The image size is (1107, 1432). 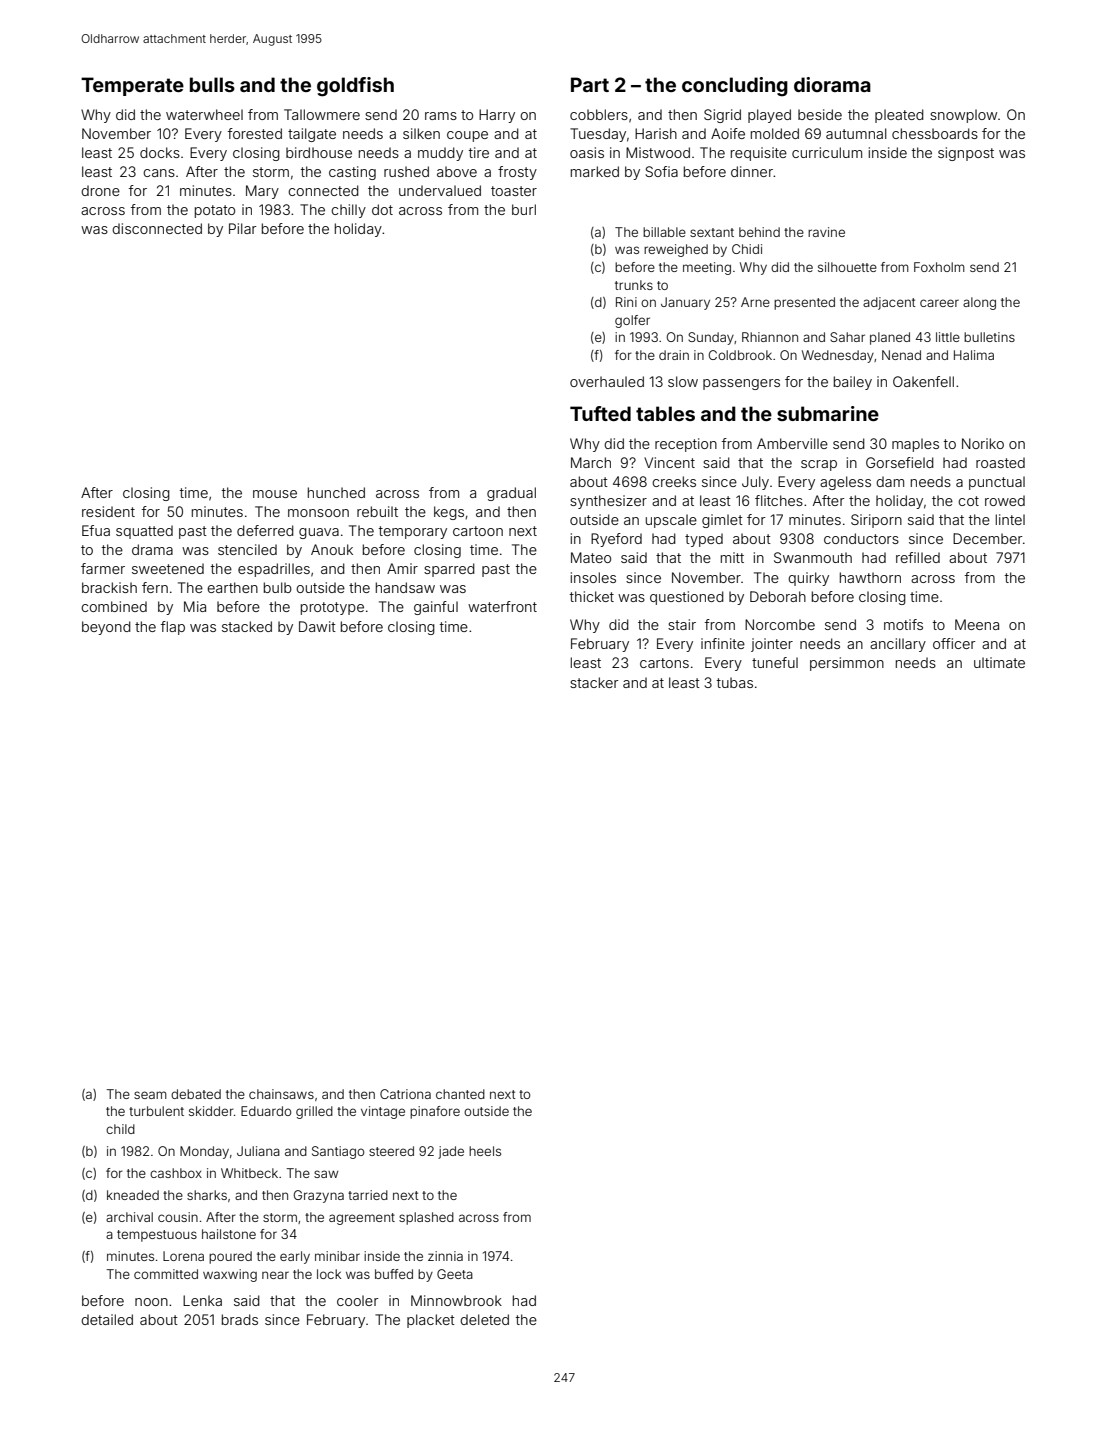 I want to click on tubas, so click(x=735, y=682).
